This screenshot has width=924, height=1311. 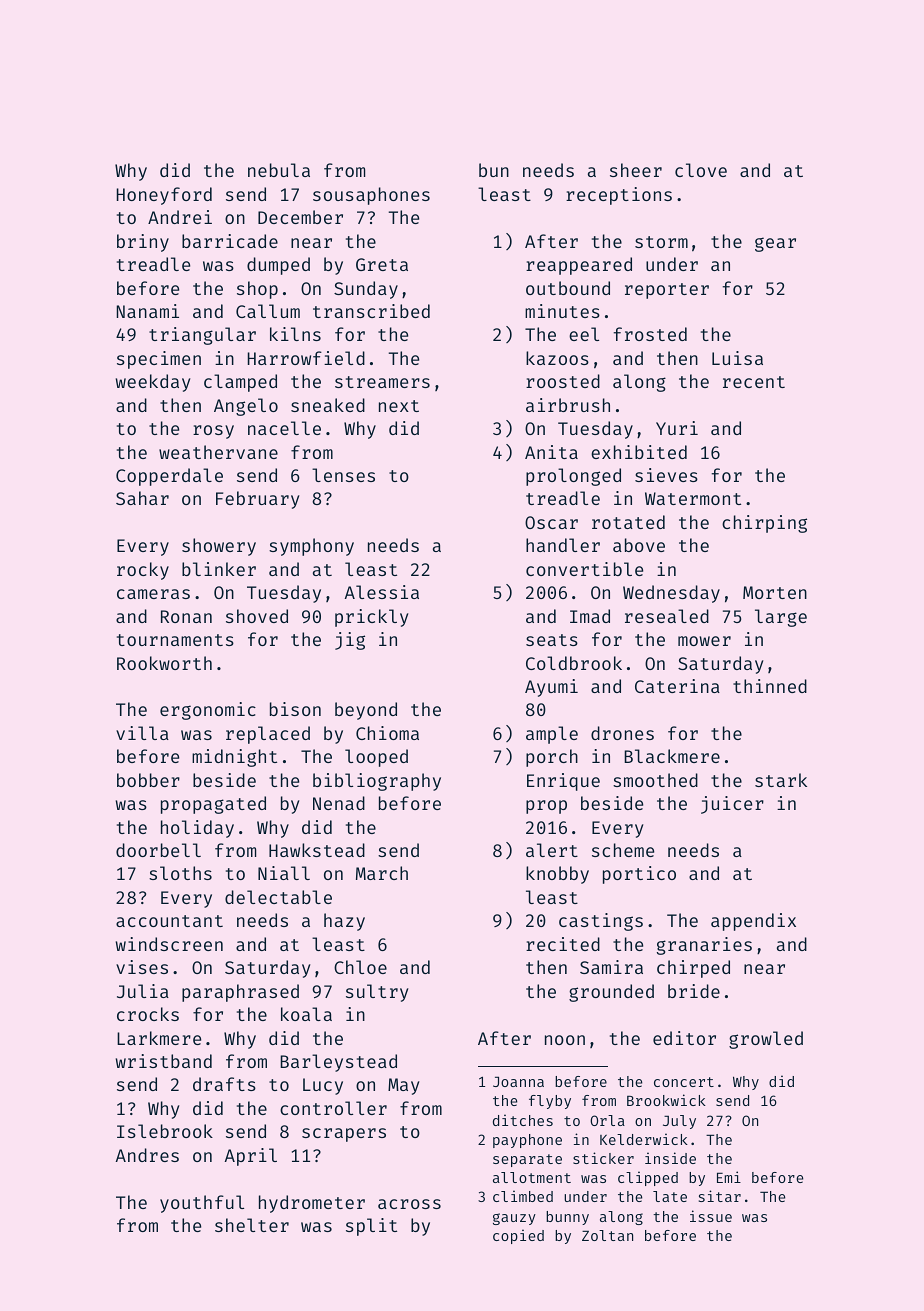 What do you see at coordinates (311, 547) in the screenshot?
I see `symphony` at bounding box center [311, 547].
